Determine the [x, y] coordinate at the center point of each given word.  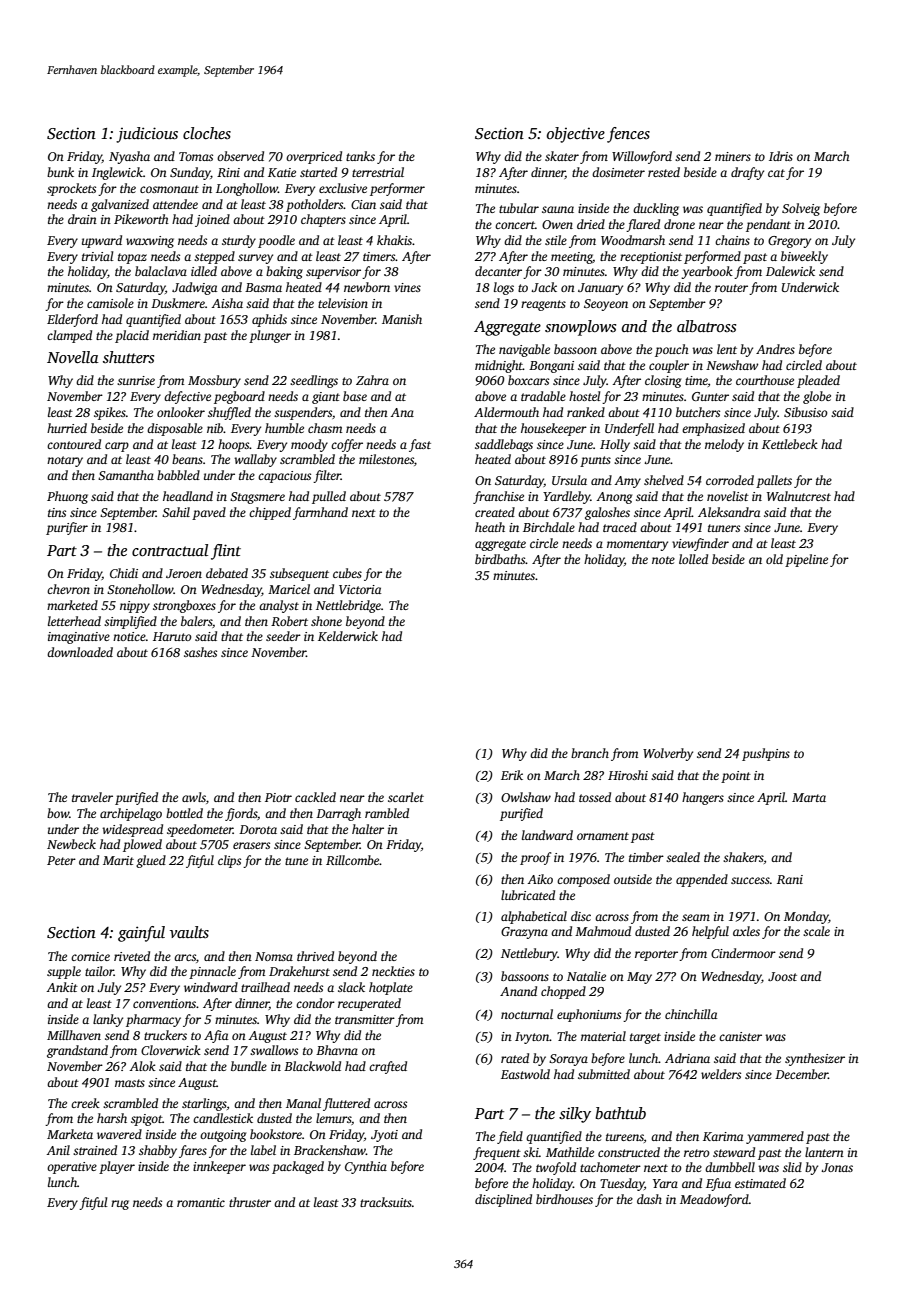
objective [576, 135]
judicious [147, 135]
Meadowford [714, 1200]
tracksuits [386, 1202]
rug [120, 1205]
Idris [781, 156]
